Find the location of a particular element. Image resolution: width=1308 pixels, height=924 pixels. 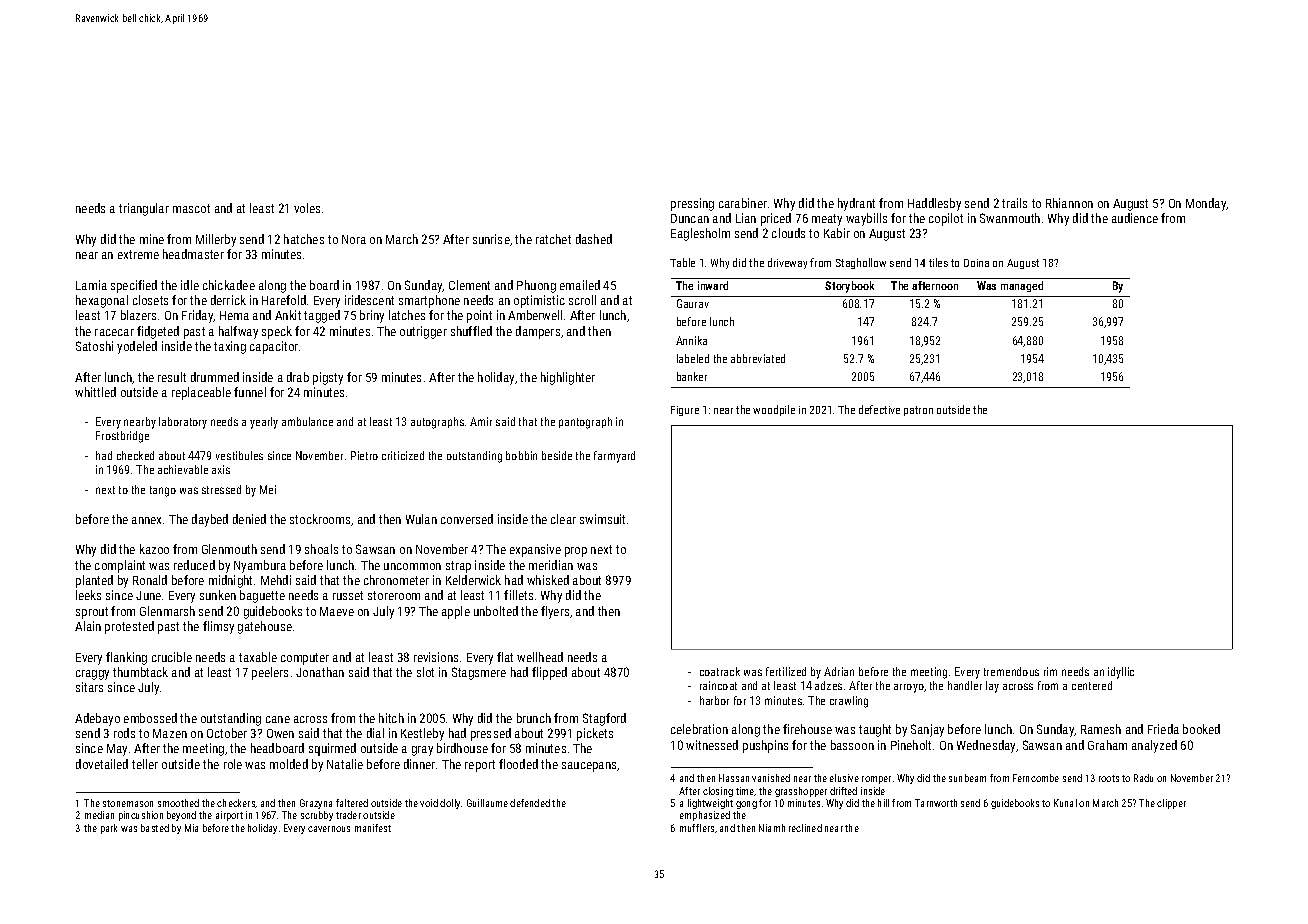

patron is located at coordinates (918, 411).
